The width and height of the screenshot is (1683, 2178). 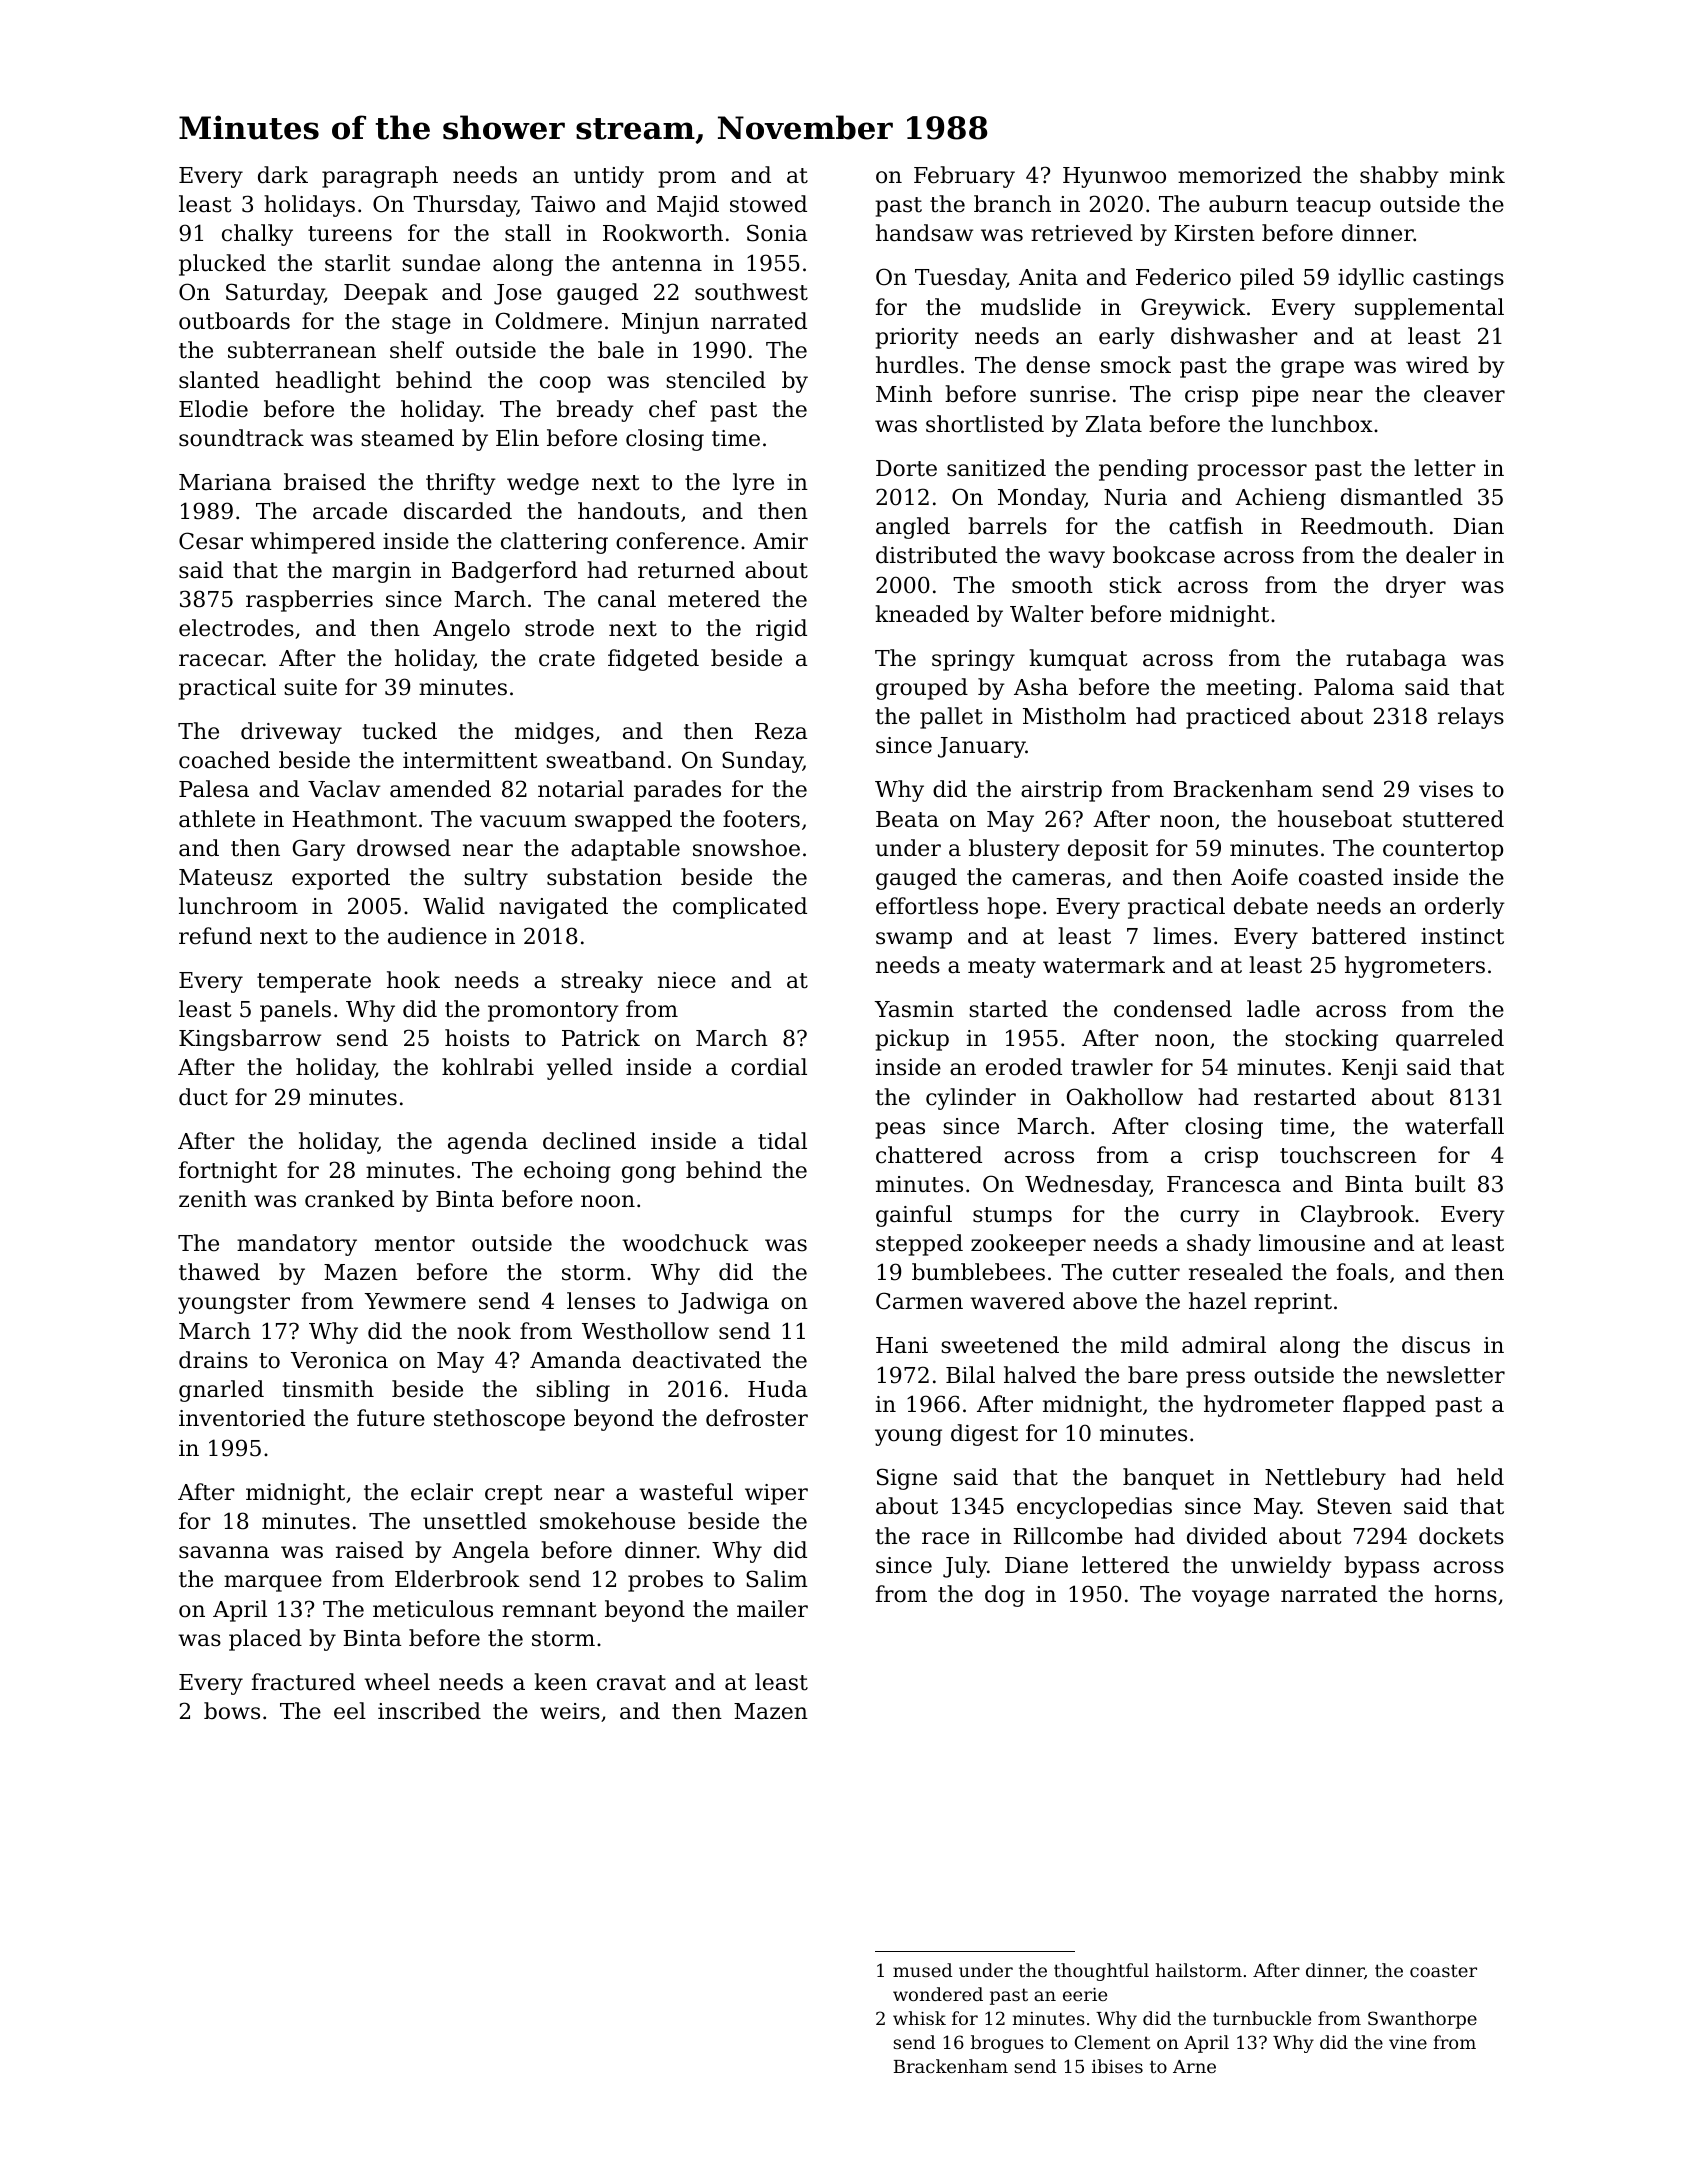 I want to click on deposit, so click(x=1108, y=850).
